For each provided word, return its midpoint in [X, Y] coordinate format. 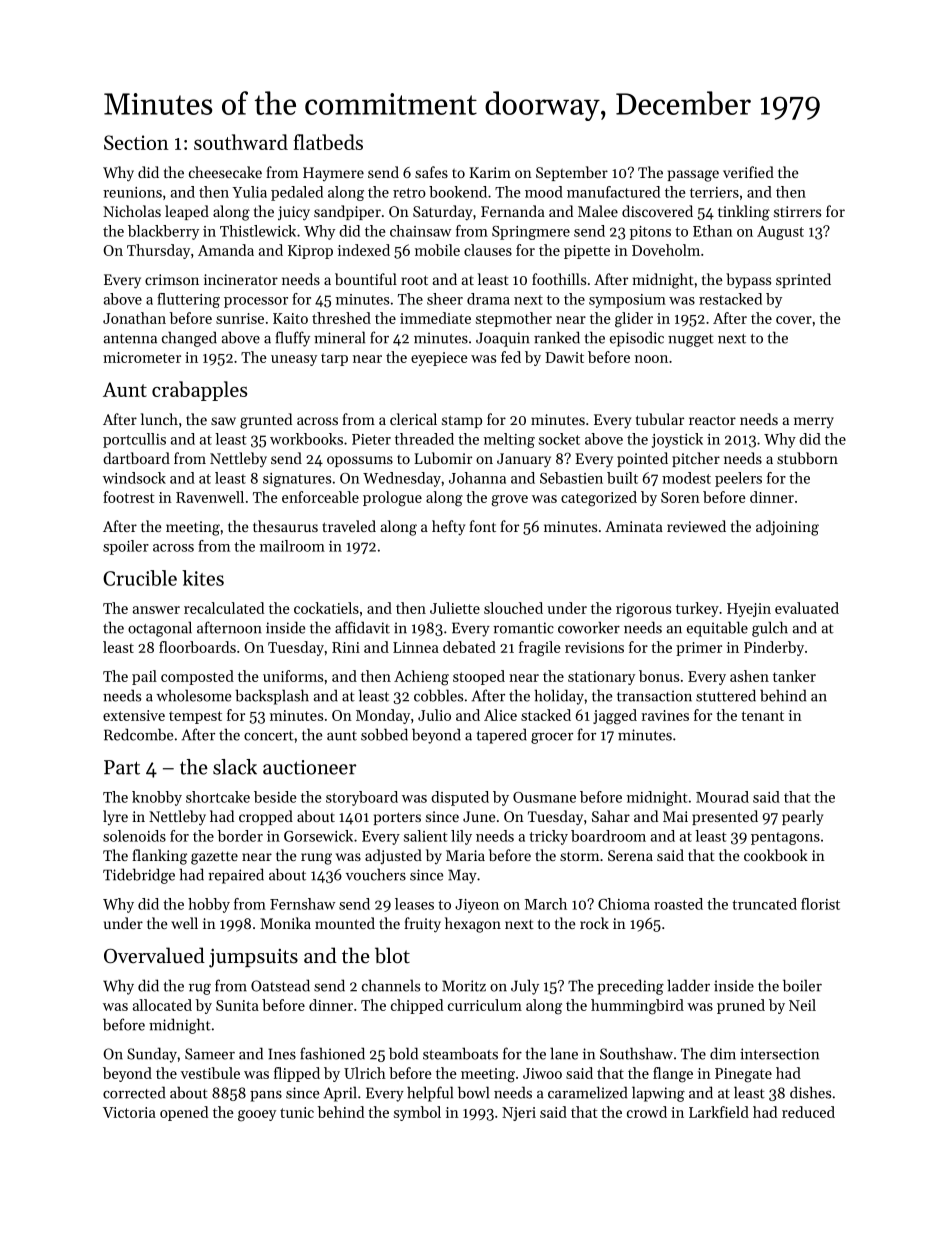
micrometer [142, 357]
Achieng [421, 678]
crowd [647, 1112]
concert [269, 736]
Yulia [249, 192]
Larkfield [719, 1112]
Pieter [371, 439]
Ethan [713, 231]
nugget [691, 340]
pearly [802, 818]
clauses [488, 250]
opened [184, 1113]
